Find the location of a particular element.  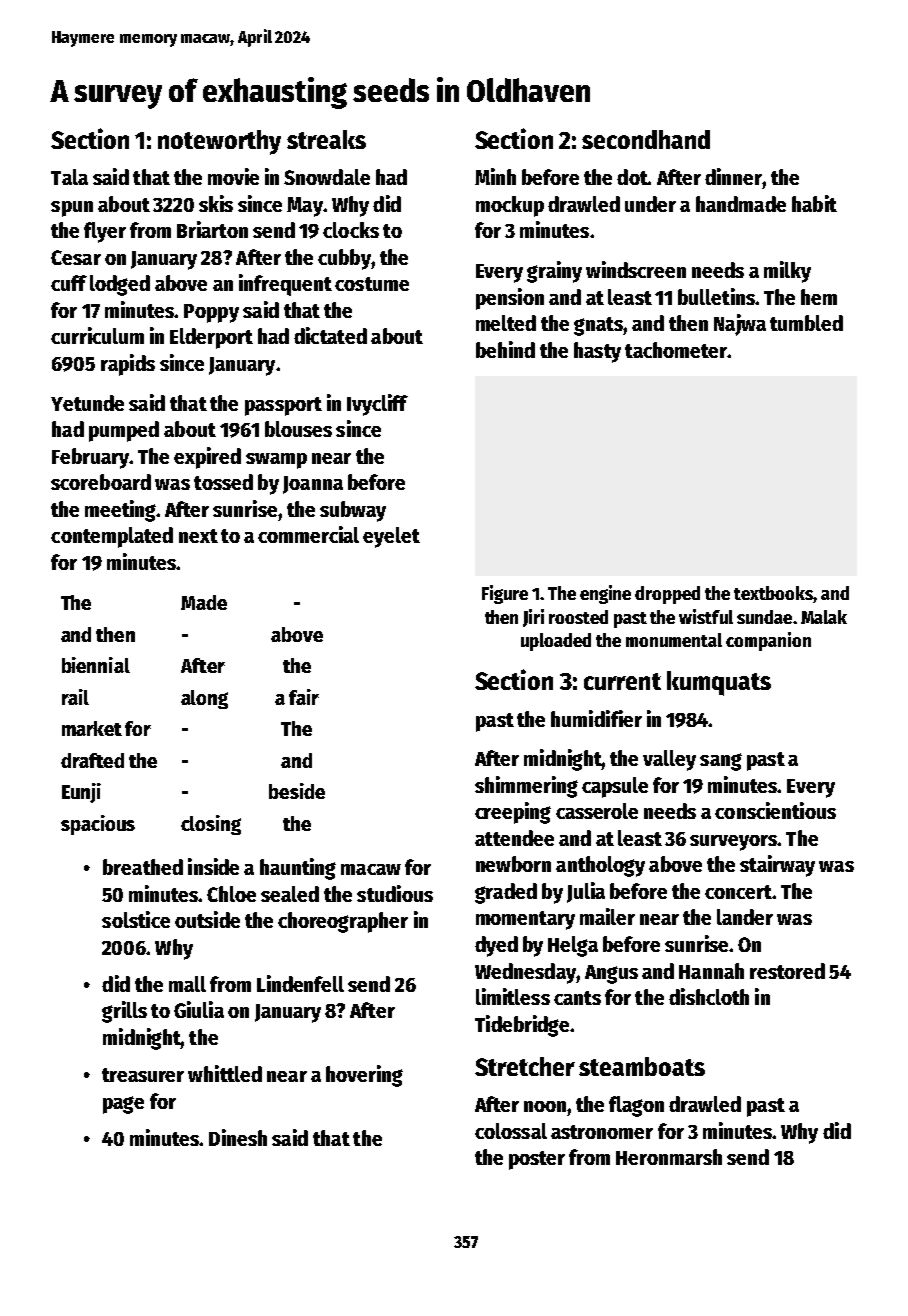

biennial is located at coordinates (96, 665).
